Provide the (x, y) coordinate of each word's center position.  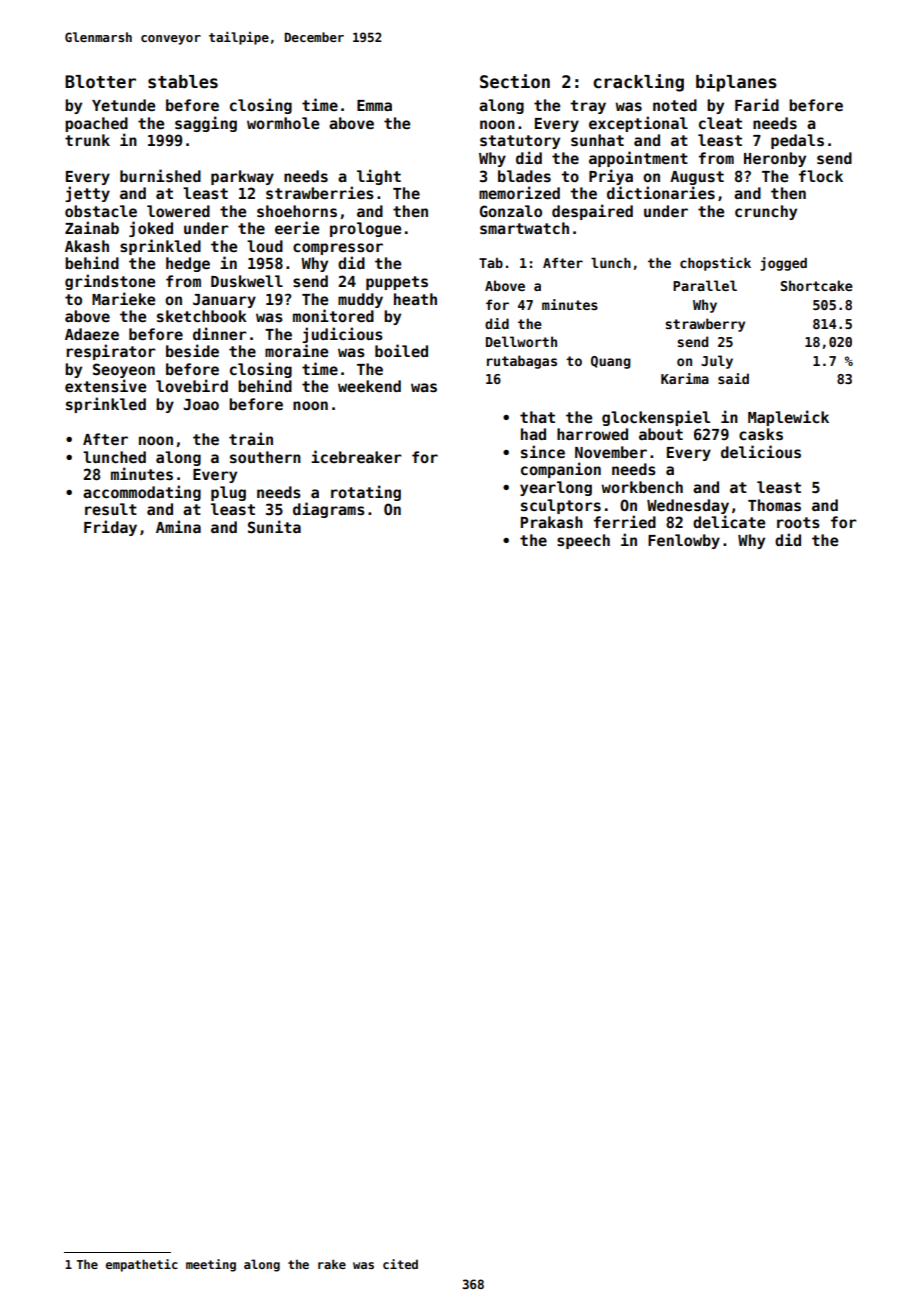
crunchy (766, 212)
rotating (366, 493)
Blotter (100, 82)
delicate (729, 521)
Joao (201, 404)
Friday (110, 528)
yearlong (556, 488)
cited (400, 1264)
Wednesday (688, 506)
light (379, 177)
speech (583, 541)
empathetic (142, 1265)
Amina (178, 526)
